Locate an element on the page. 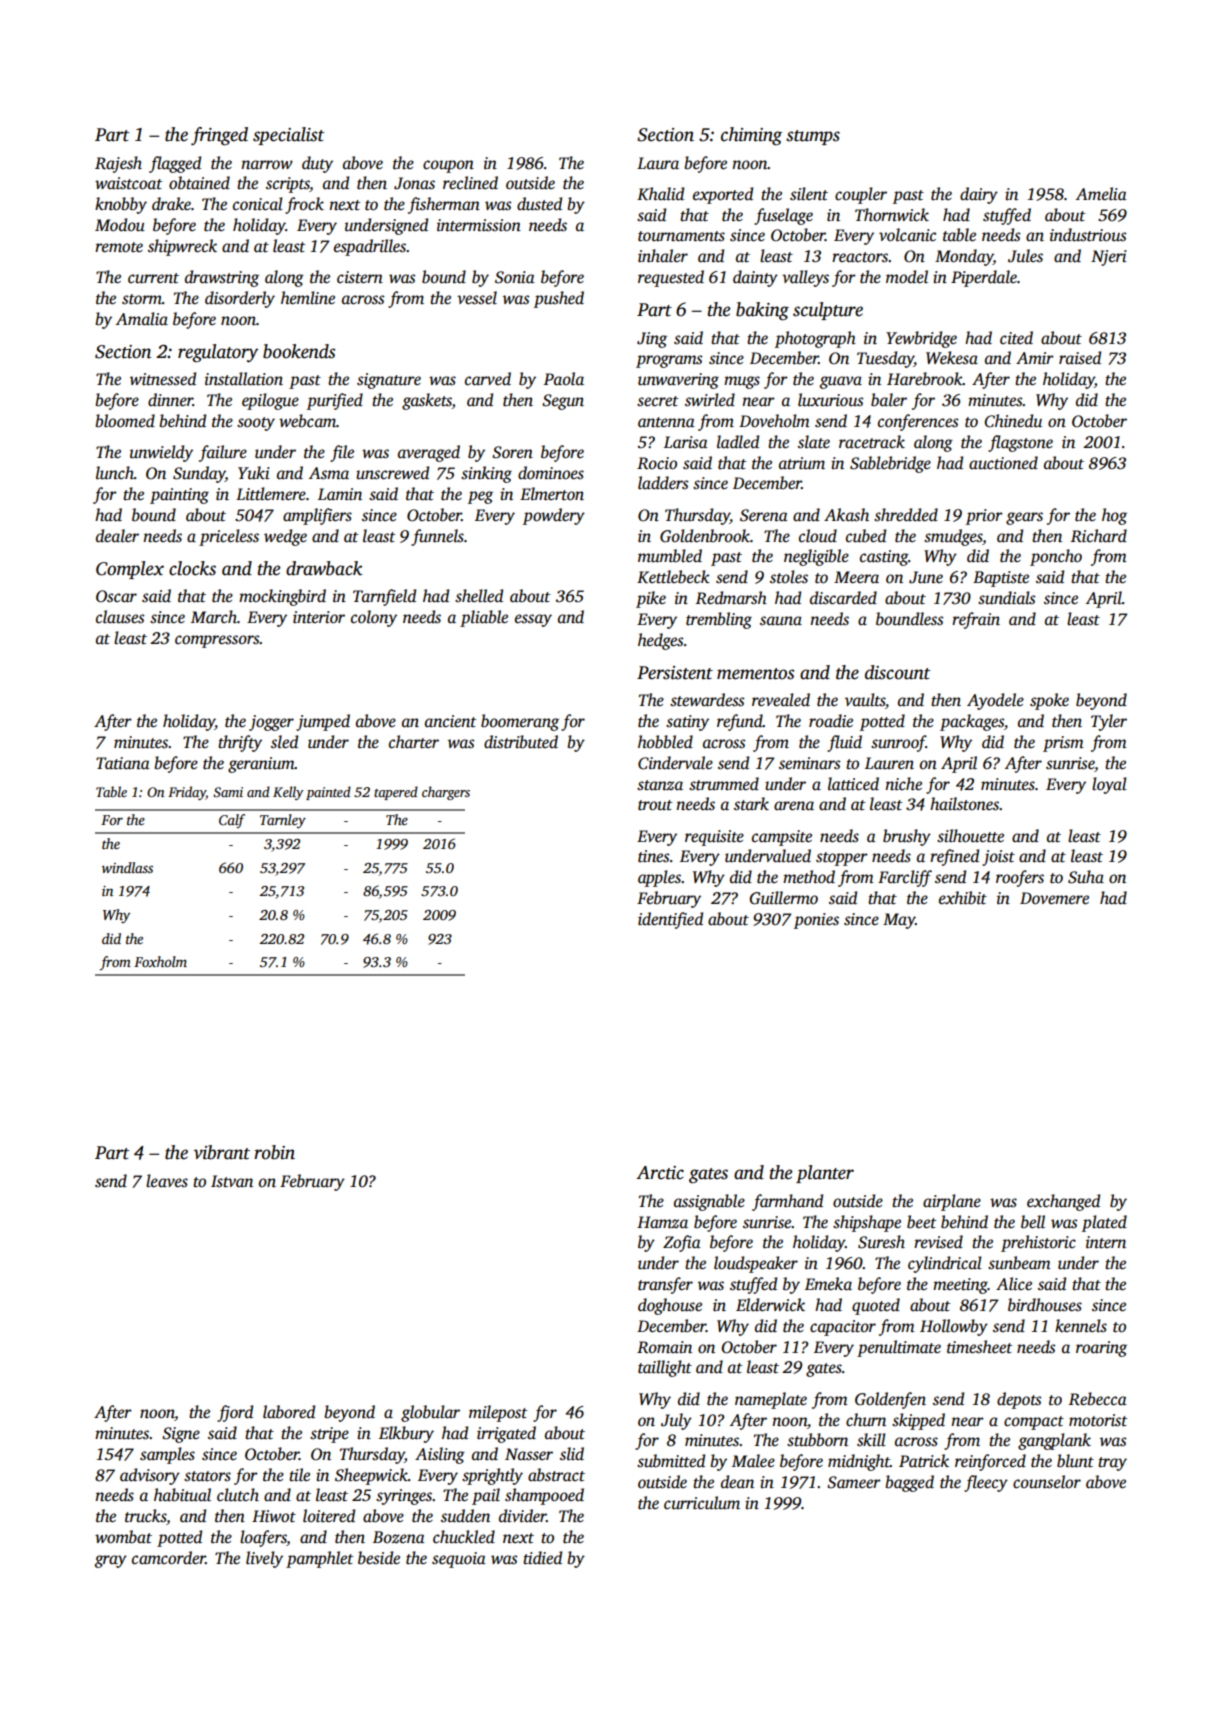 This page has width=1222, height=1728. Tarnley is located at coordinates (283, 821).
